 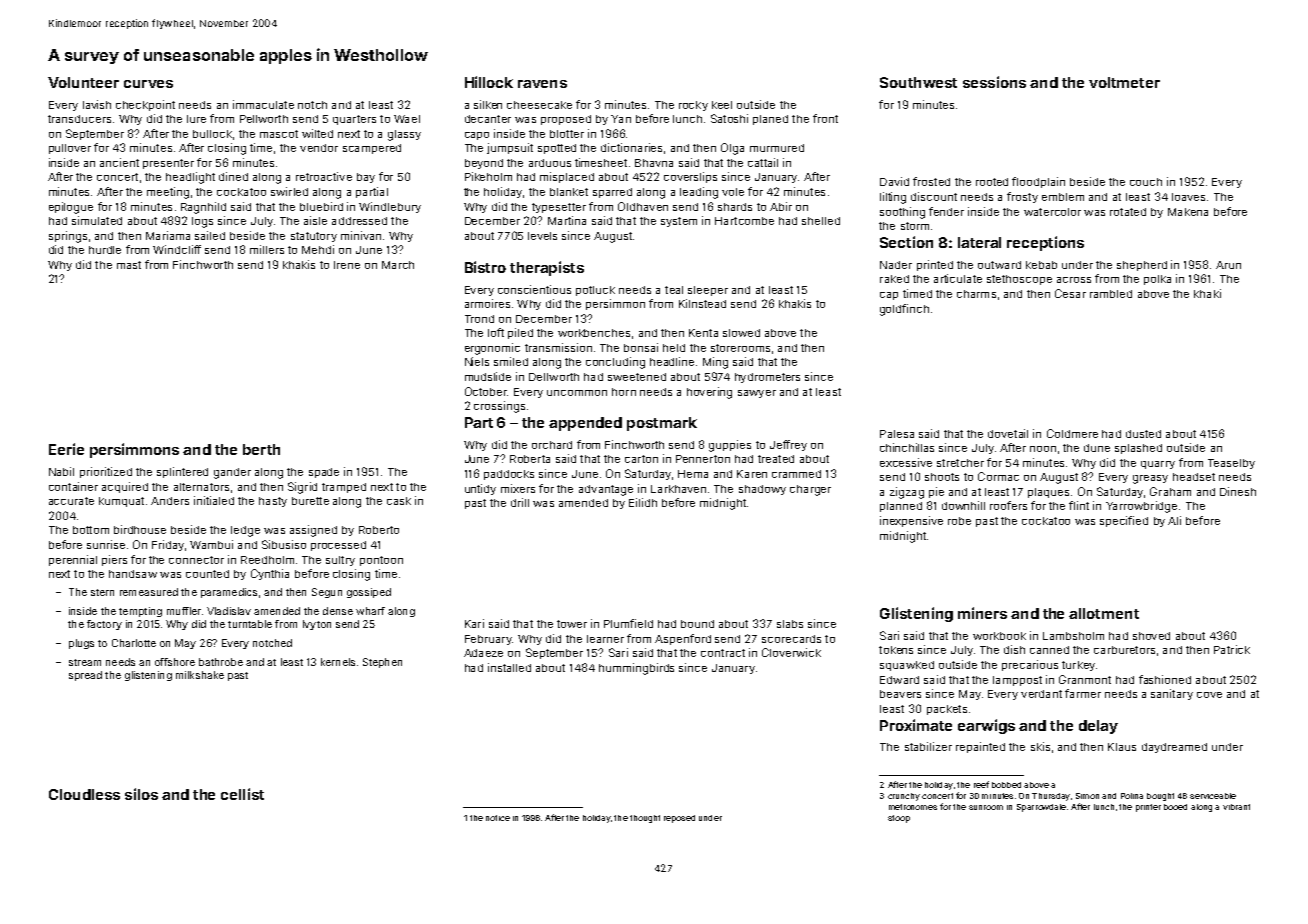 I want to click on plugs, so click(x=81, y=644).
